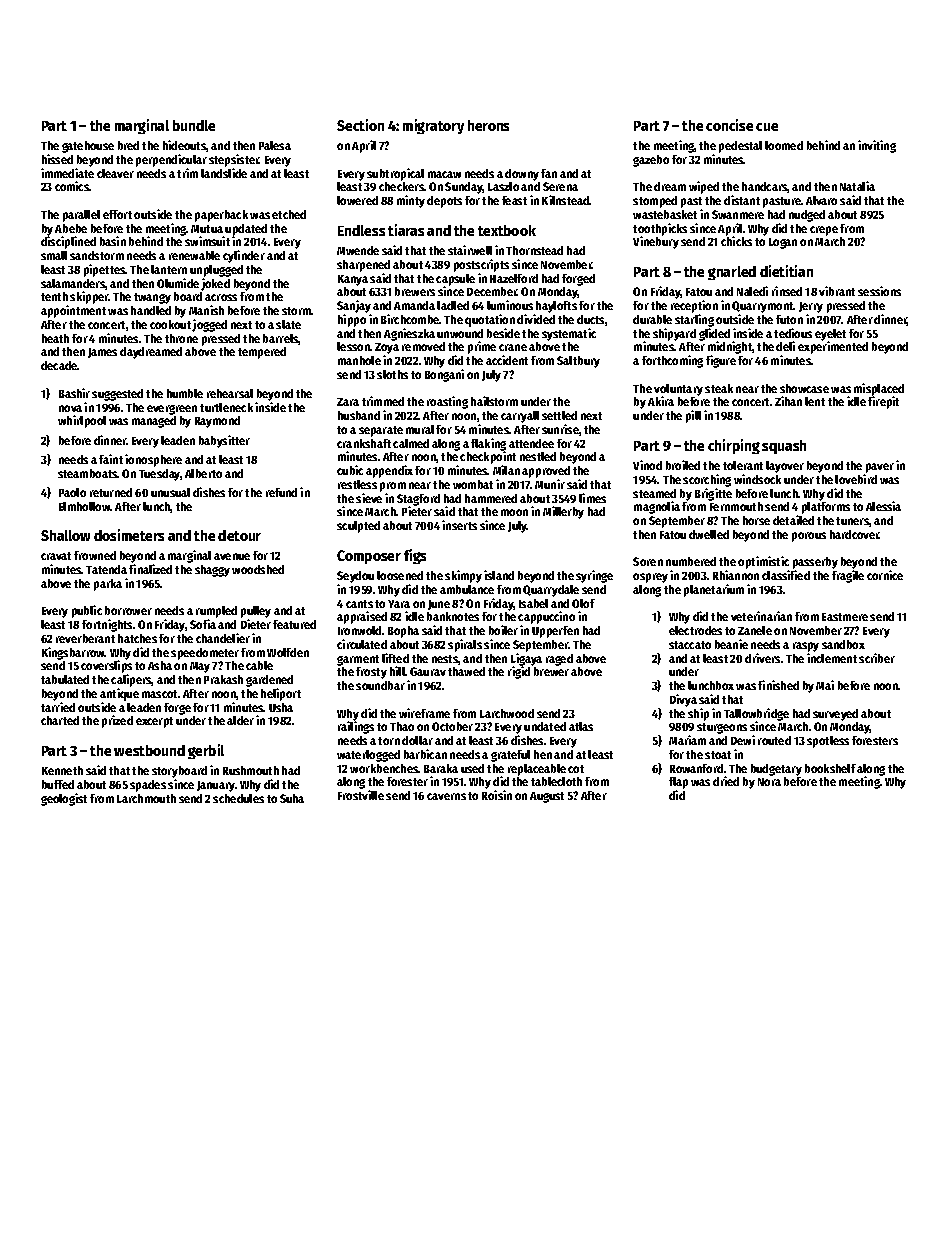 The height and width of the screenshot is (1233, 952). Describe the element at coordinates (368, 756) in the screenshot. I see `waterlogged` at that location.
